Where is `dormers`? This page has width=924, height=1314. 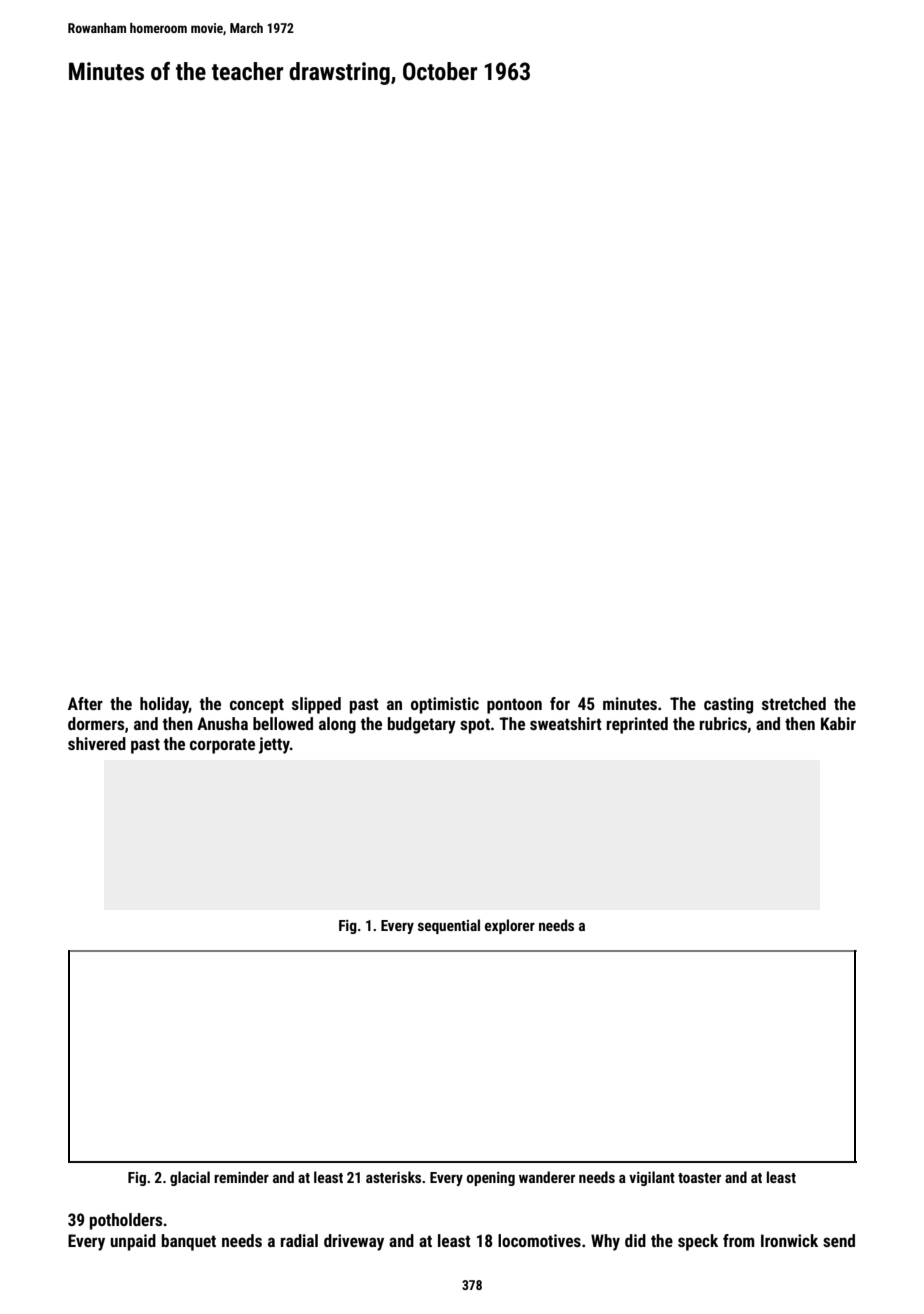 dormers is located at coordinates (96, 723).
